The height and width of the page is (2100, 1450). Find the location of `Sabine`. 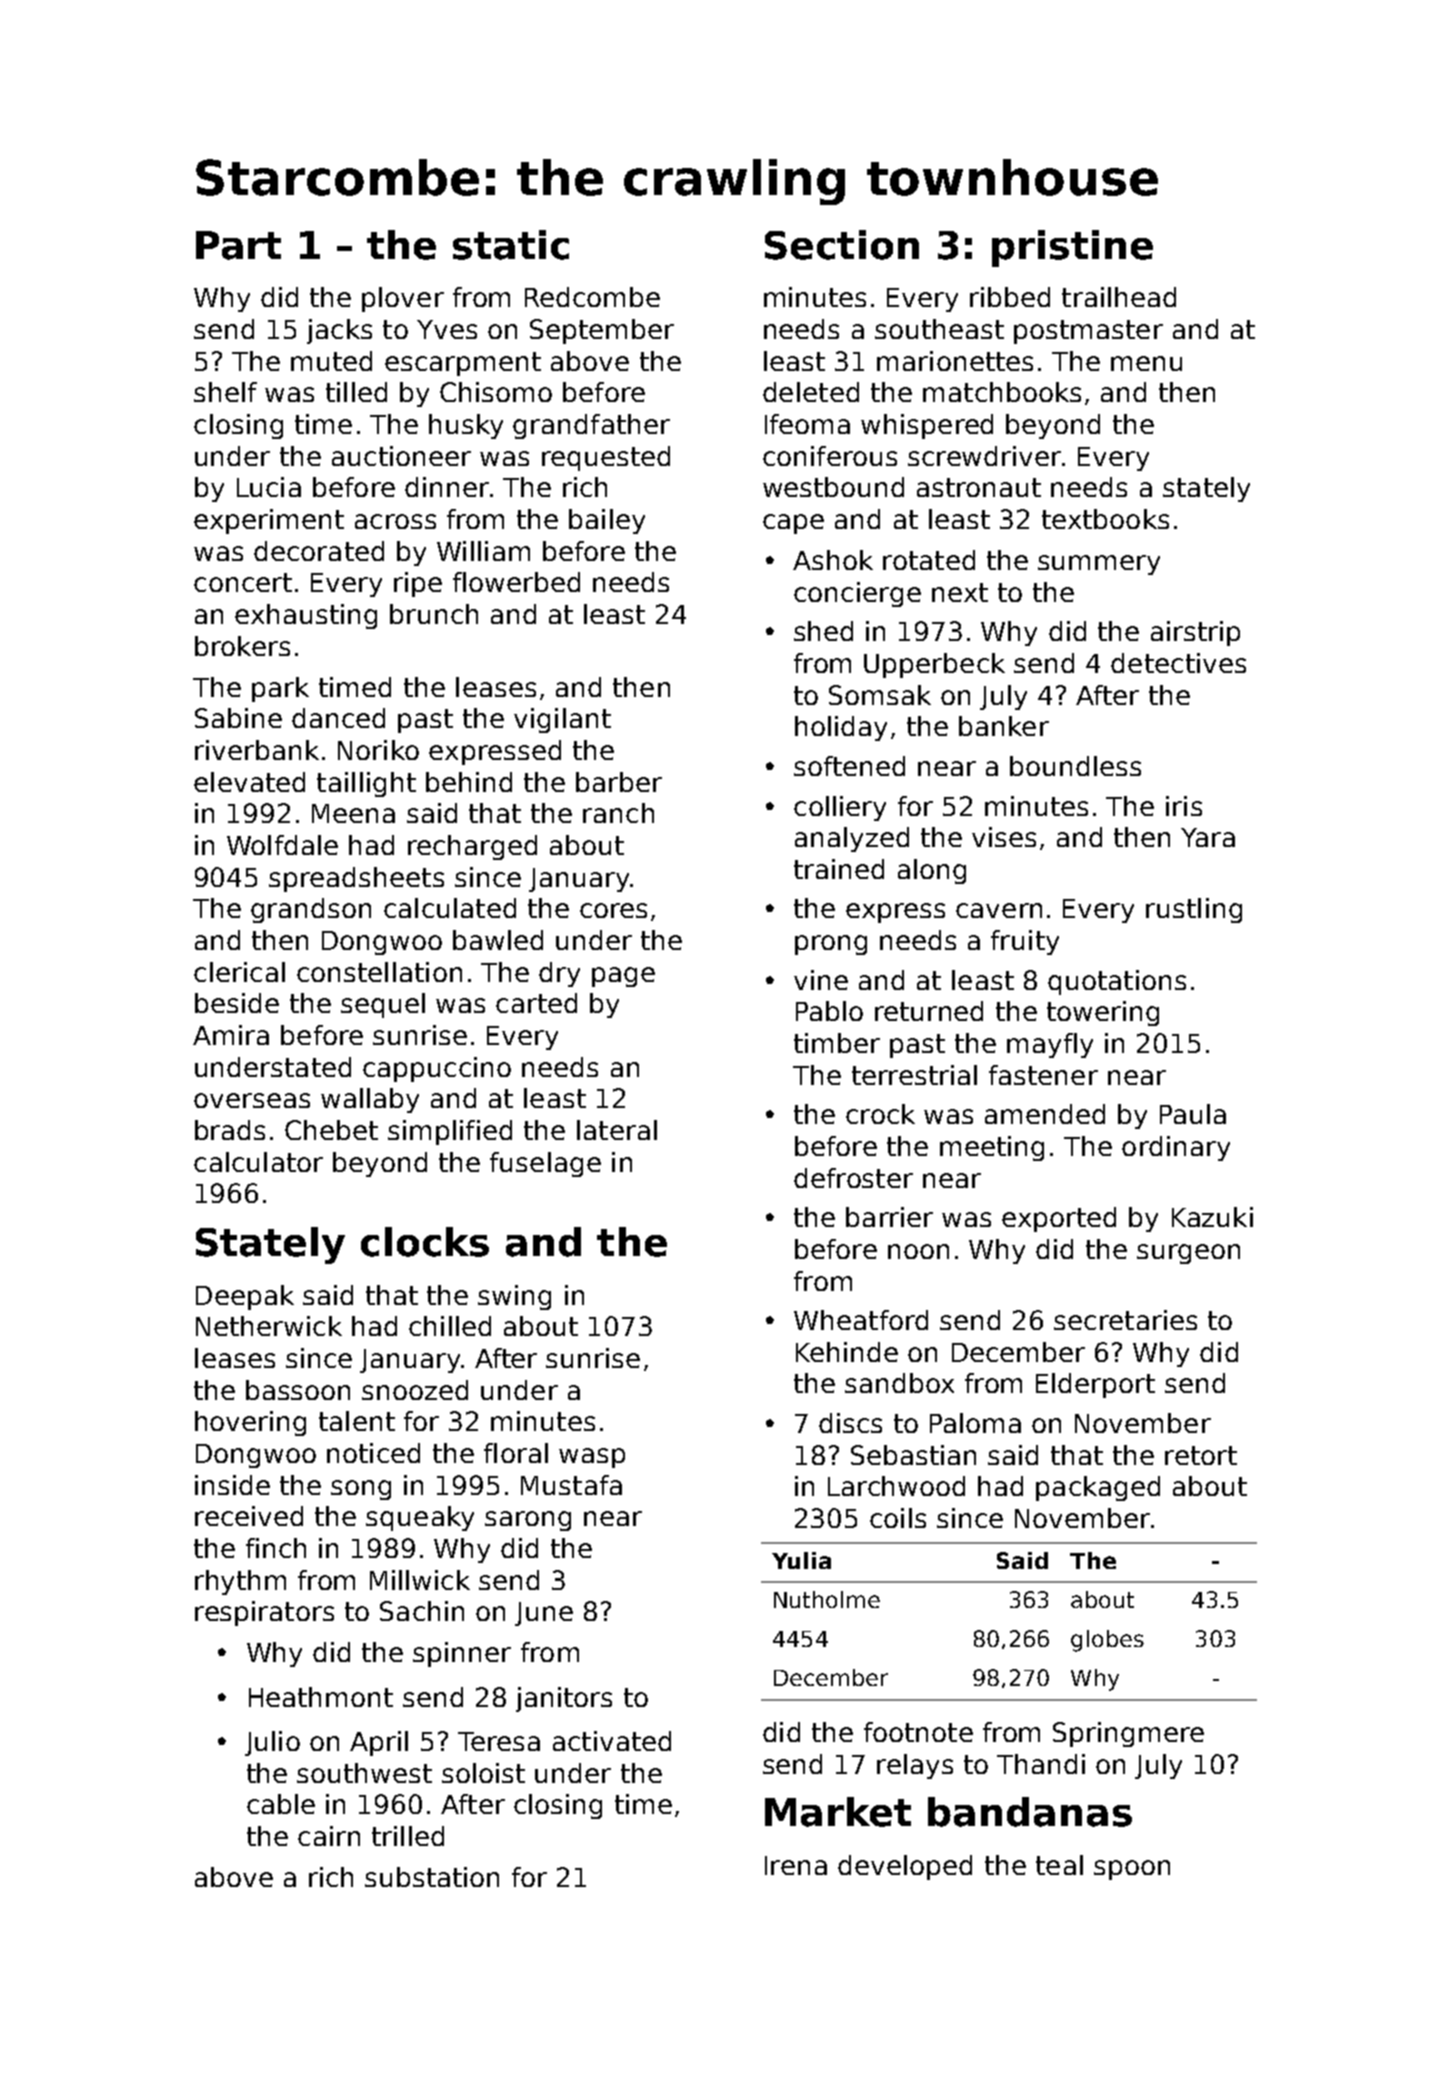

Sabine is located at coordinates (238, 718).
